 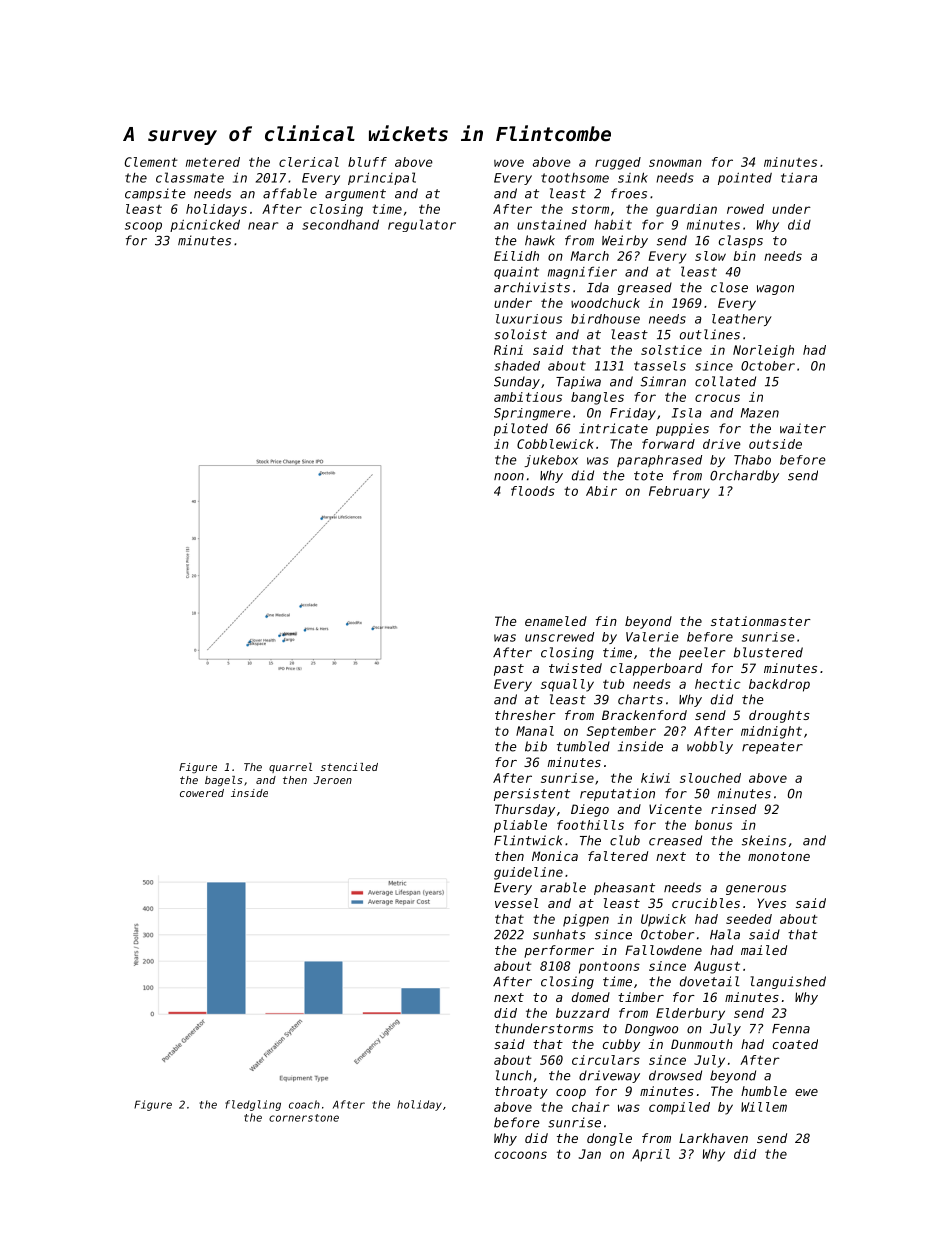 I want to click on leathery, so click(x=742, y=320).
